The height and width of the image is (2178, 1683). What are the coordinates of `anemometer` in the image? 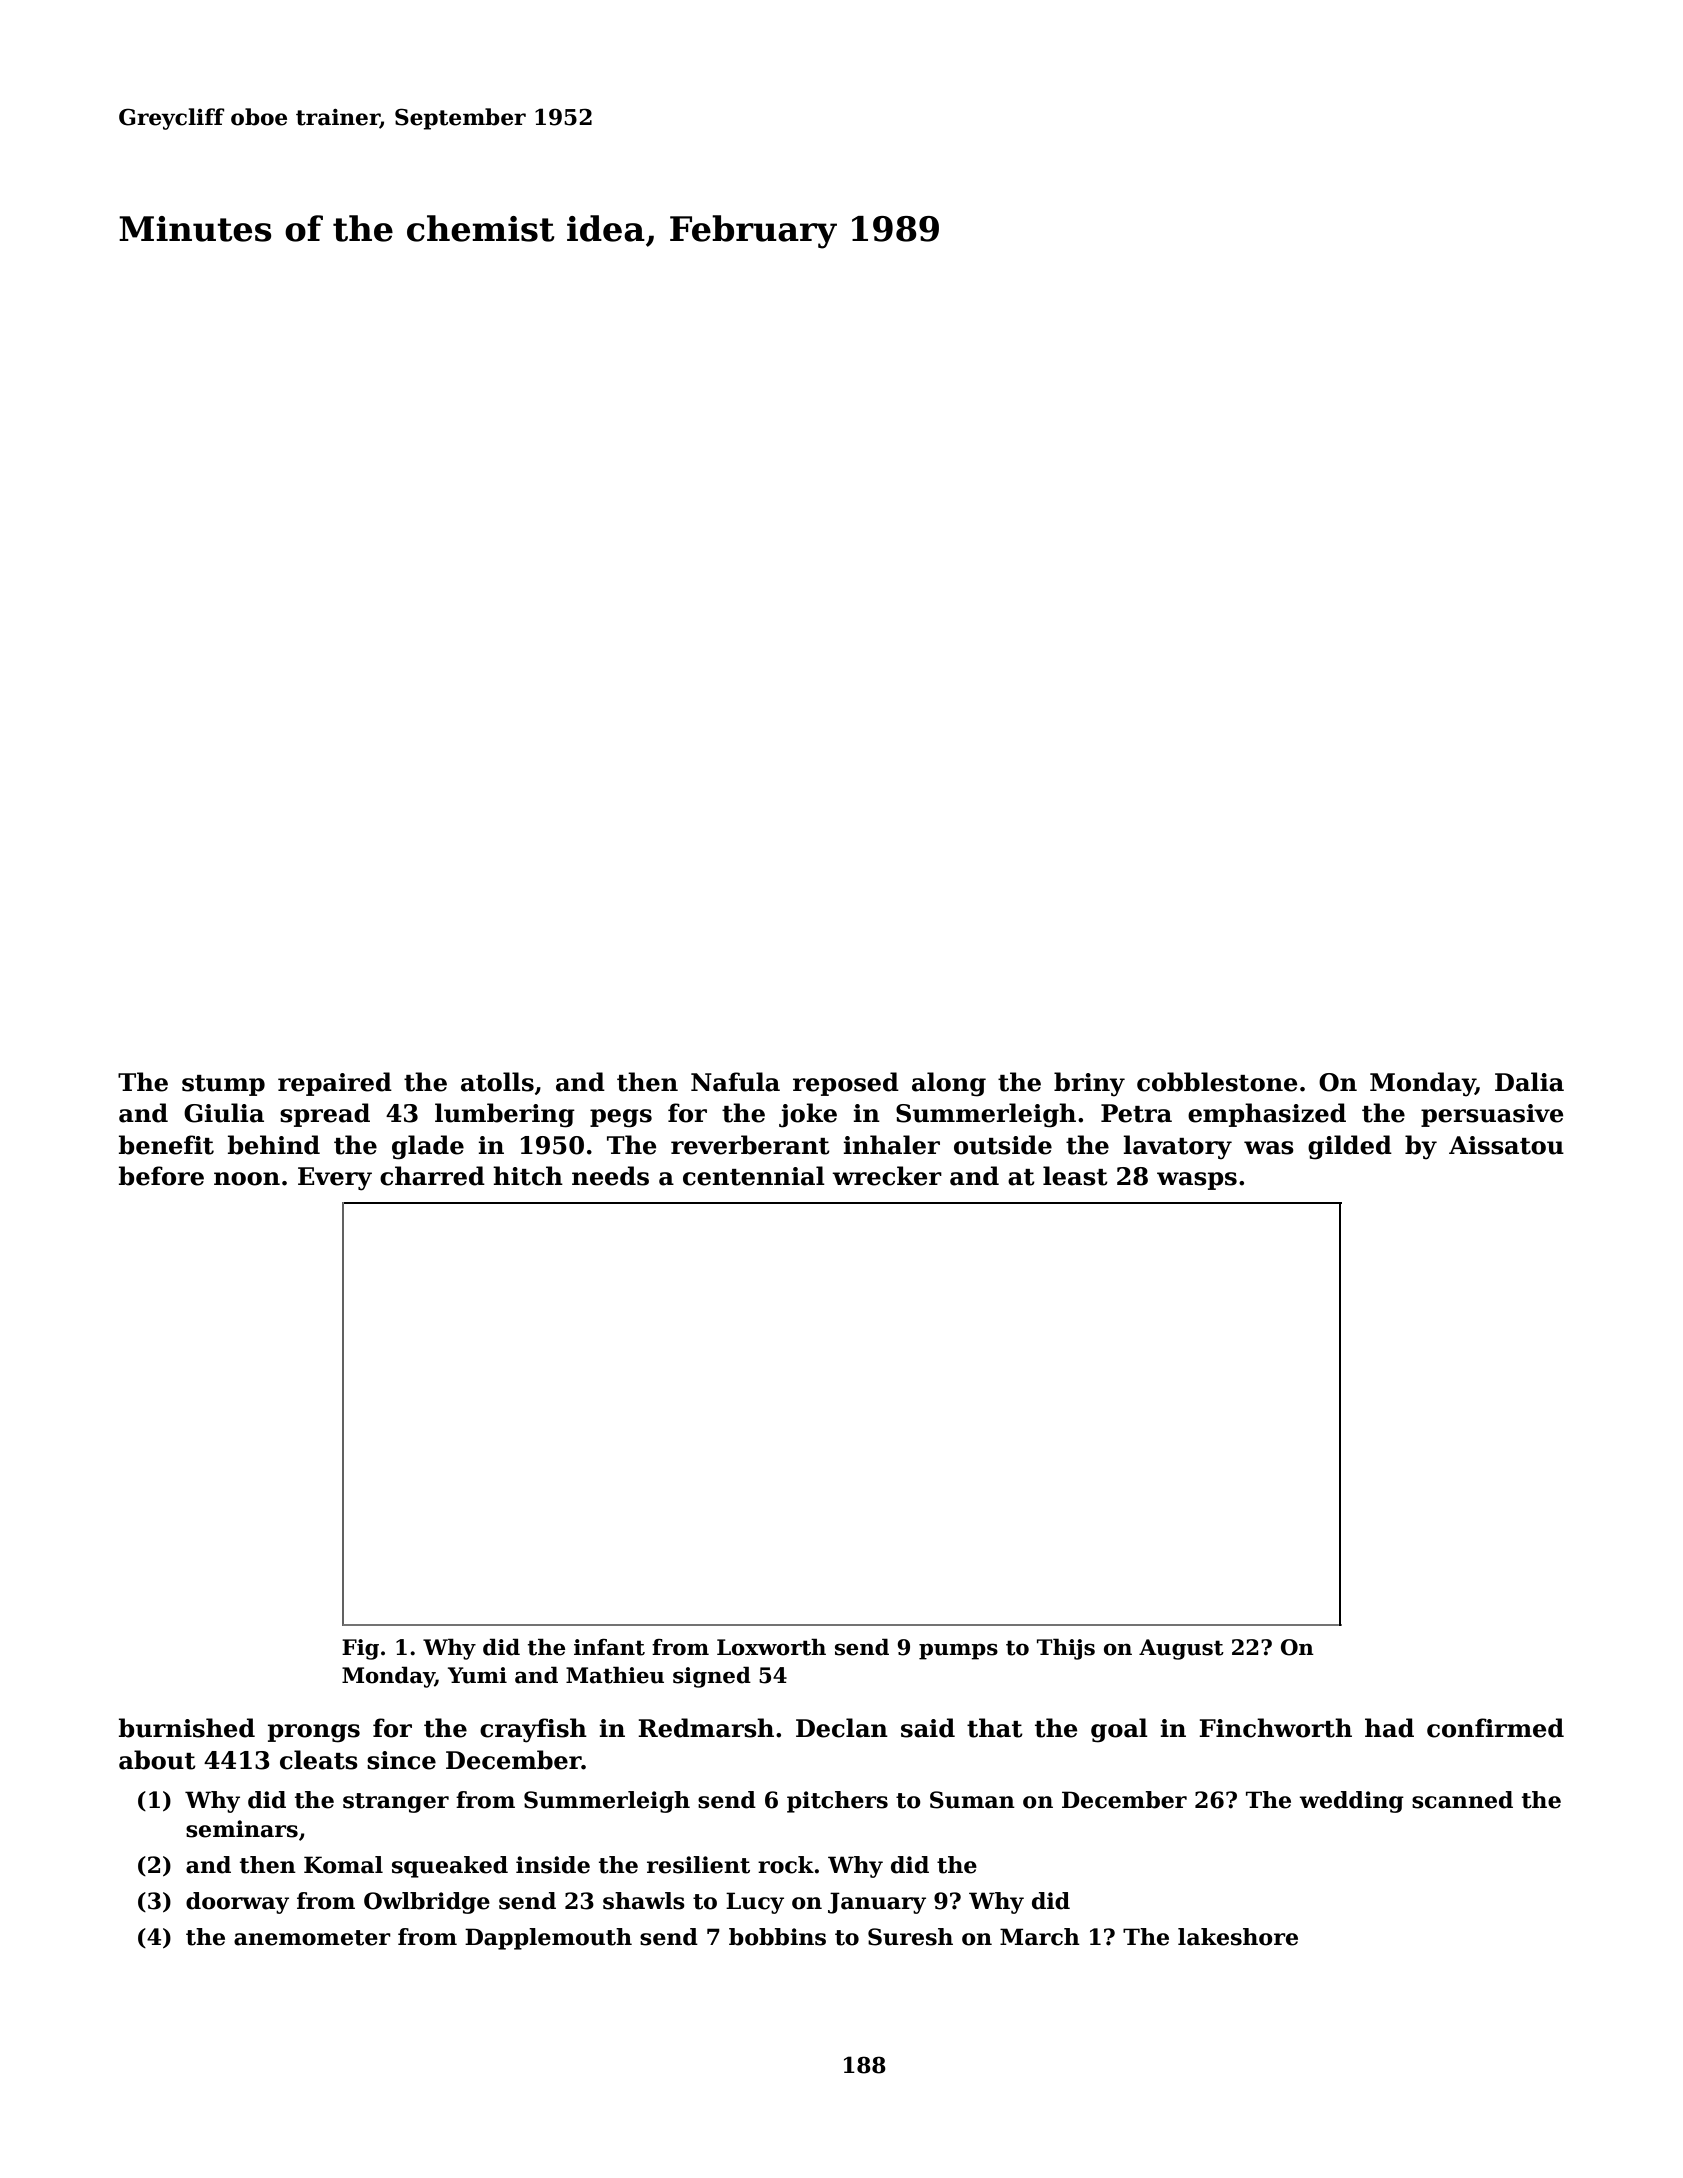 It's located at (312, 1938).
